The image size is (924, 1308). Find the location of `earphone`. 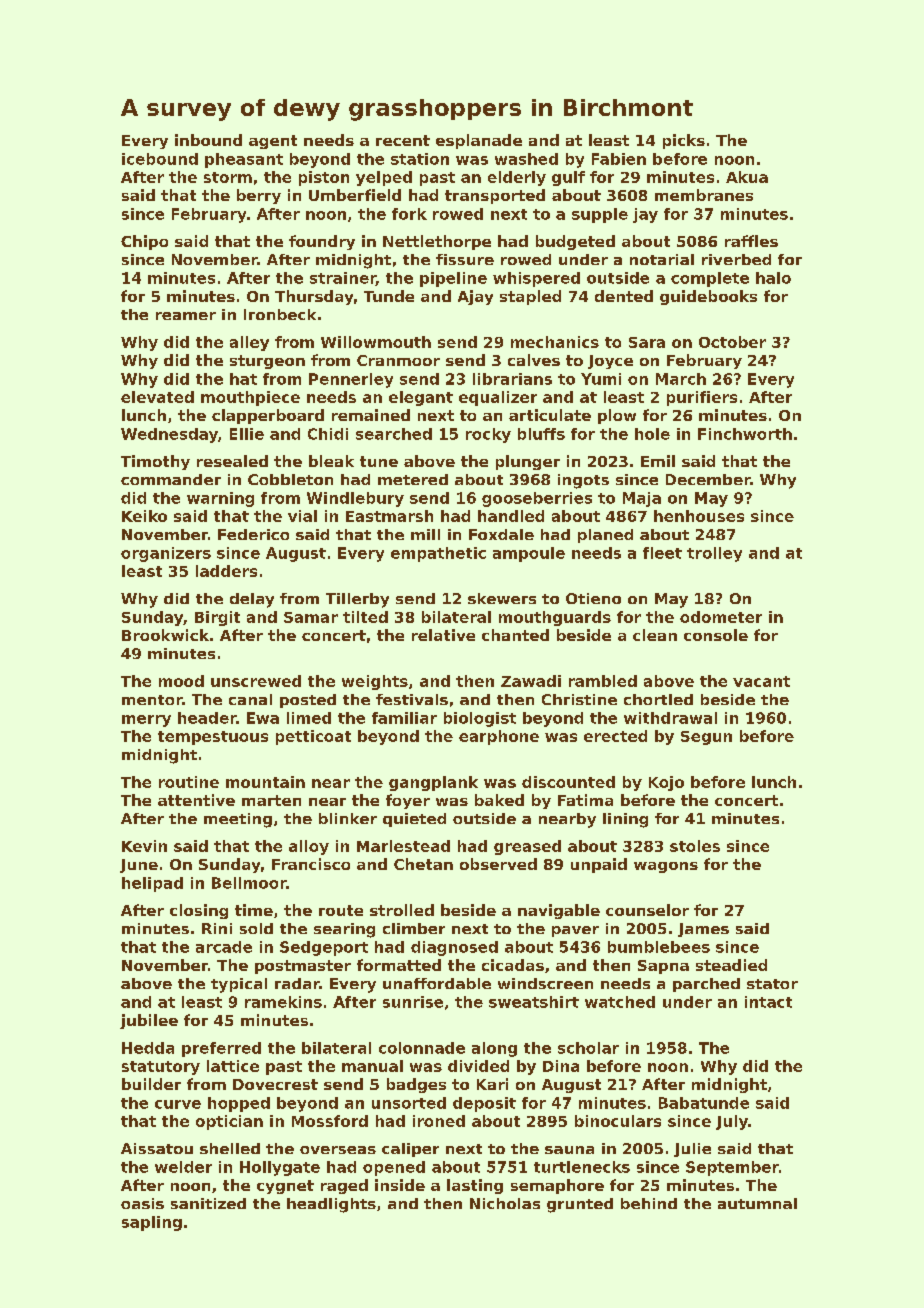

earphone is located at coordinates (499, 737).
